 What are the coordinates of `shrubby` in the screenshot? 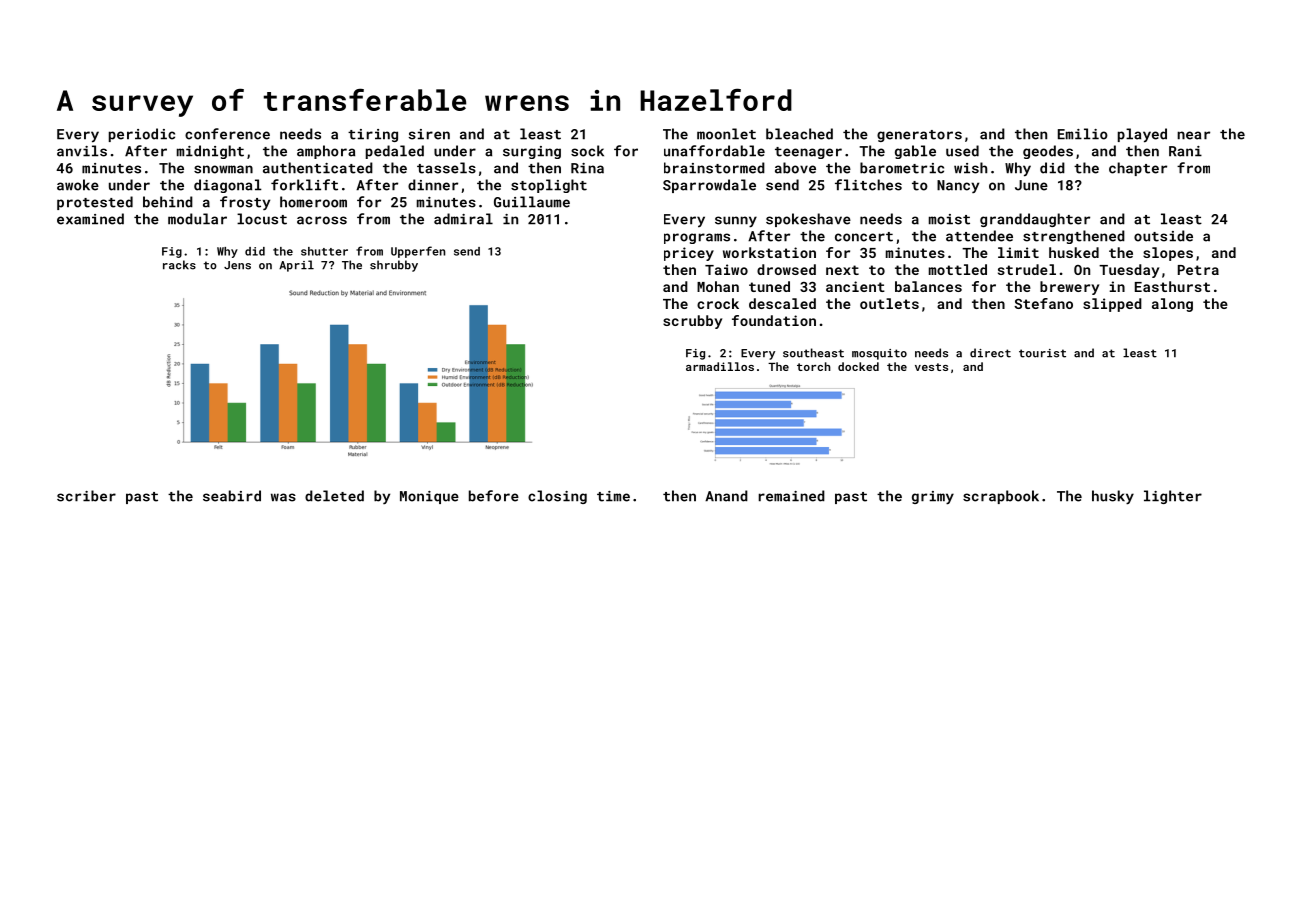 It's located at (394, 266).
